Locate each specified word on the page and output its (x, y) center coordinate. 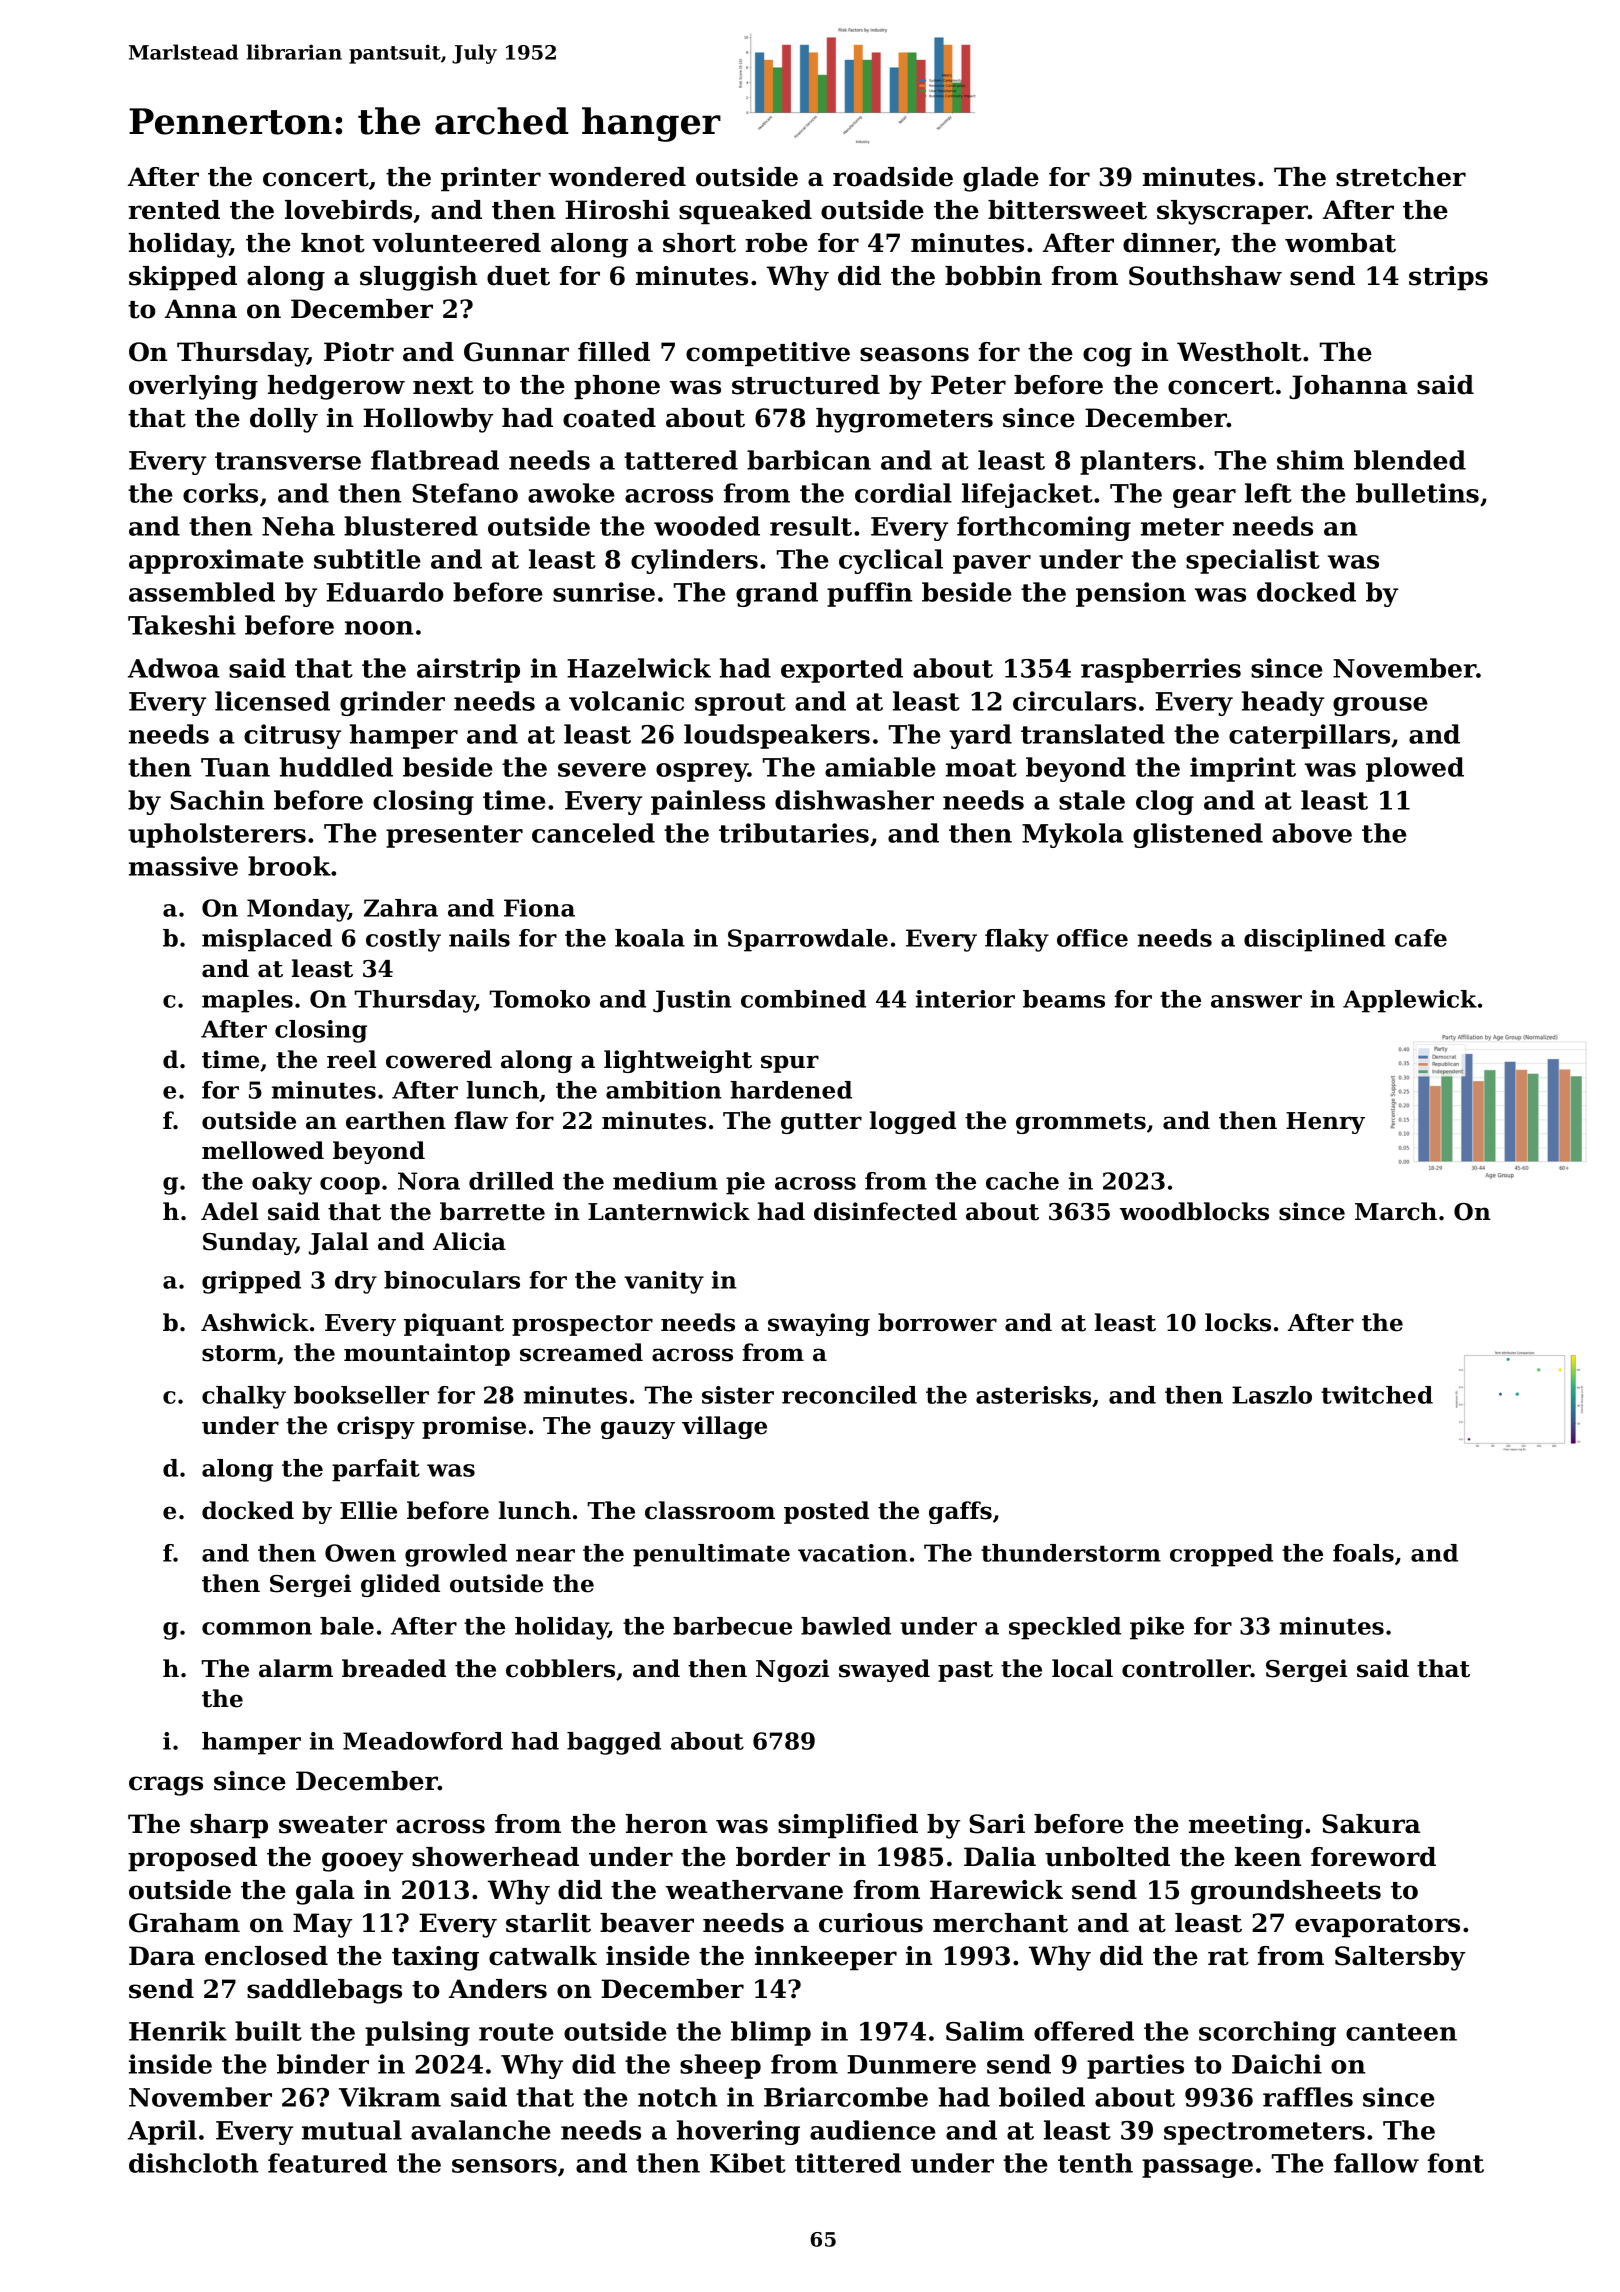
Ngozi (792, 1670)
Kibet (748, 2163)
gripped (251, 1282)
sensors (504, 2166)
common (257, 1628)
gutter (821, 1123)
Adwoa (173, 668)
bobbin (993, 276)
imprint (1243, 769)
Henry (1325, 1123)
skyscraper (1232, 212)
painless (708, 802)
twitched (1377, 1395)
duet (518, 276)
